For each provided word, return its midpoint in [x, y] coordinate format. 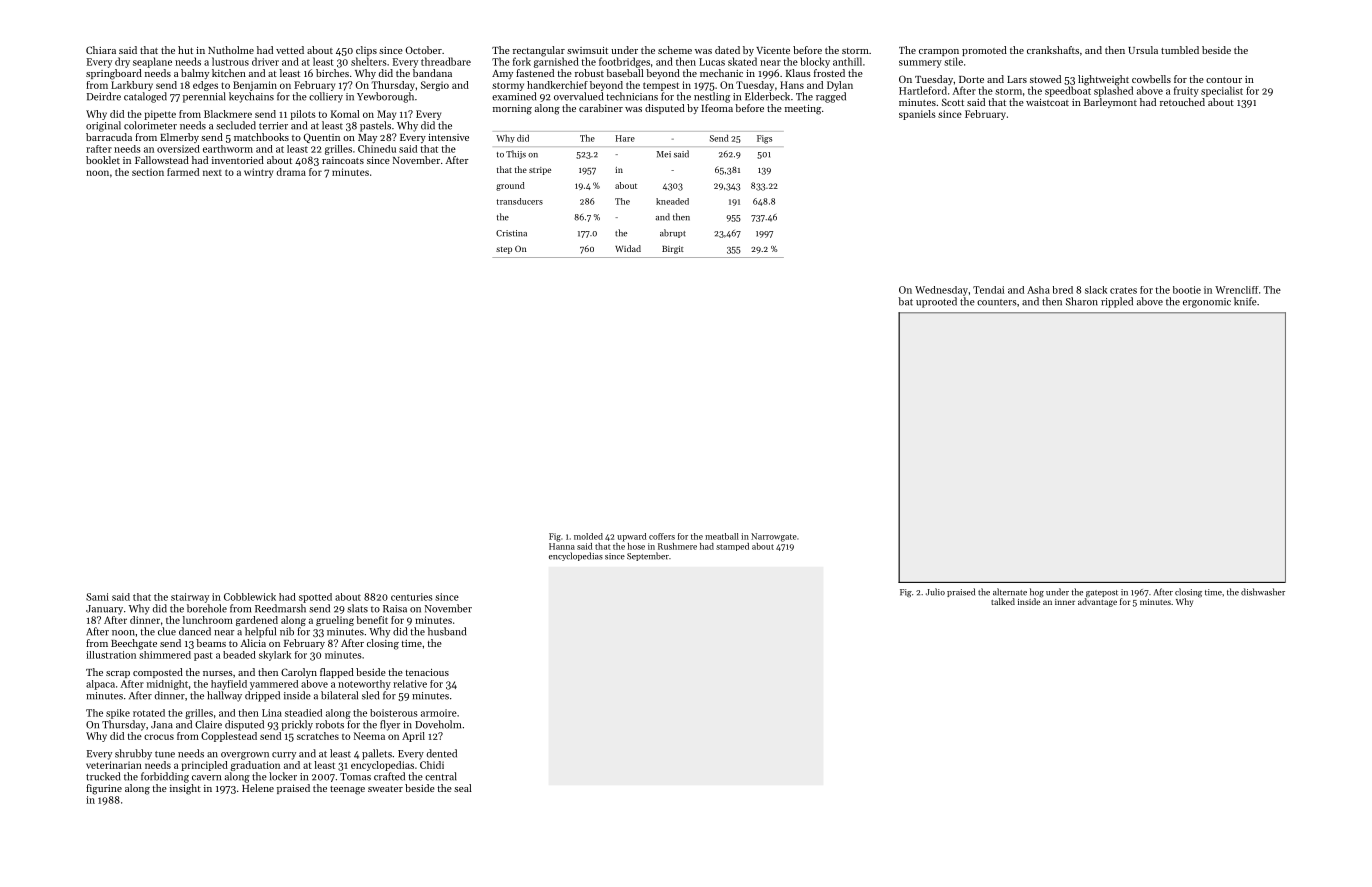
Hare [625, 138]
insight [185, 789]
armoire [439, 713]
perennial [204, 97]
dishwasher [1263, 592]
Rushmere [677, 546]
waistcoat [1047, 102]
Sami [97, 597]
